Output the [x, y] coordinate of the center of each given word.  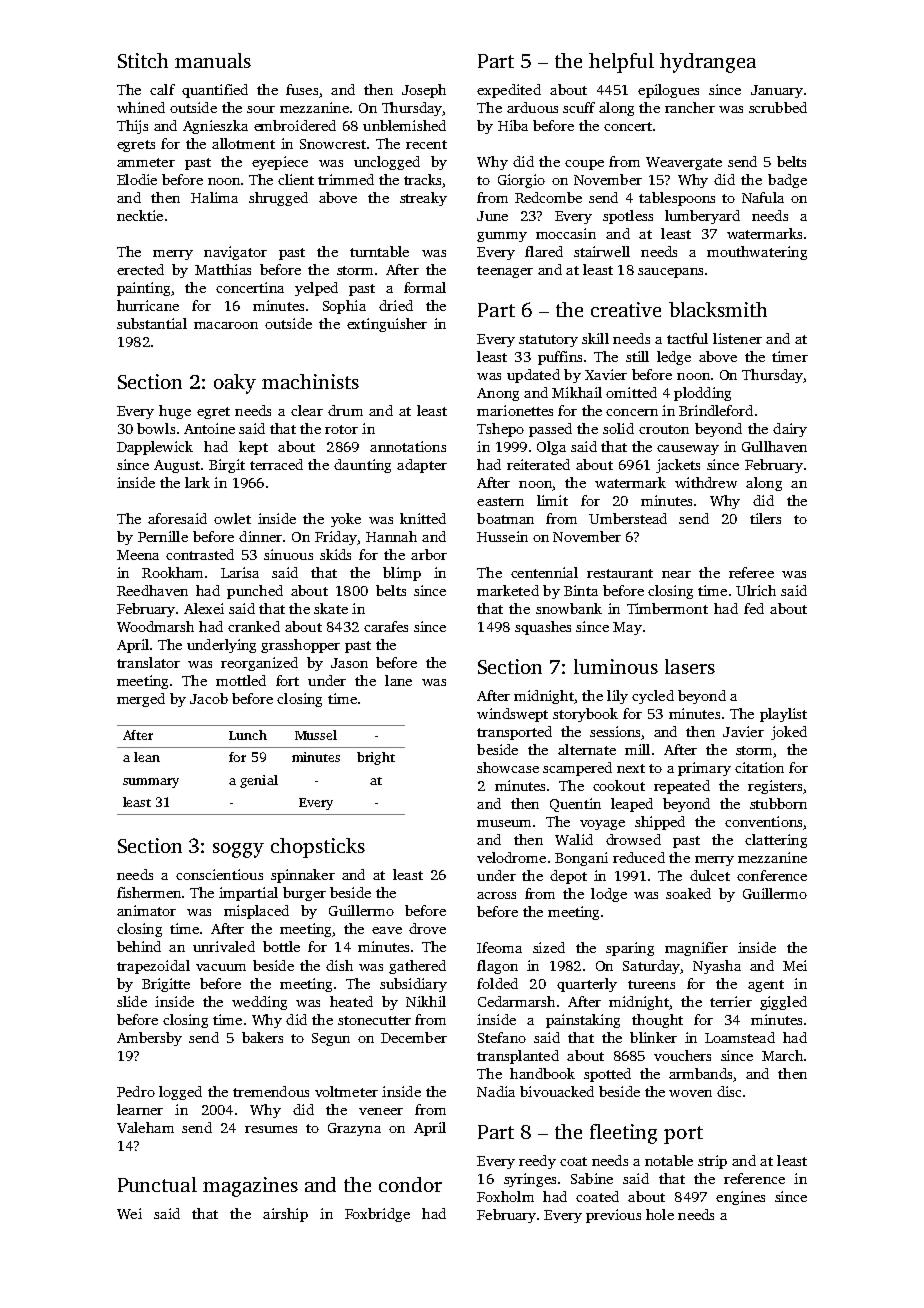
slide [132, 1001]
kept [253, 448]
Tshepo [500, 430]
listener [737, 338]
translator [148, 662]
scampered [577, 769]
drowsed [633, 839]
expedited [509, 91]
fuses [302, 89]
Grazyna [354, 1129]
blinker [653, 1037]
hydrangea [708, 63]
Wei [129, 1213]
